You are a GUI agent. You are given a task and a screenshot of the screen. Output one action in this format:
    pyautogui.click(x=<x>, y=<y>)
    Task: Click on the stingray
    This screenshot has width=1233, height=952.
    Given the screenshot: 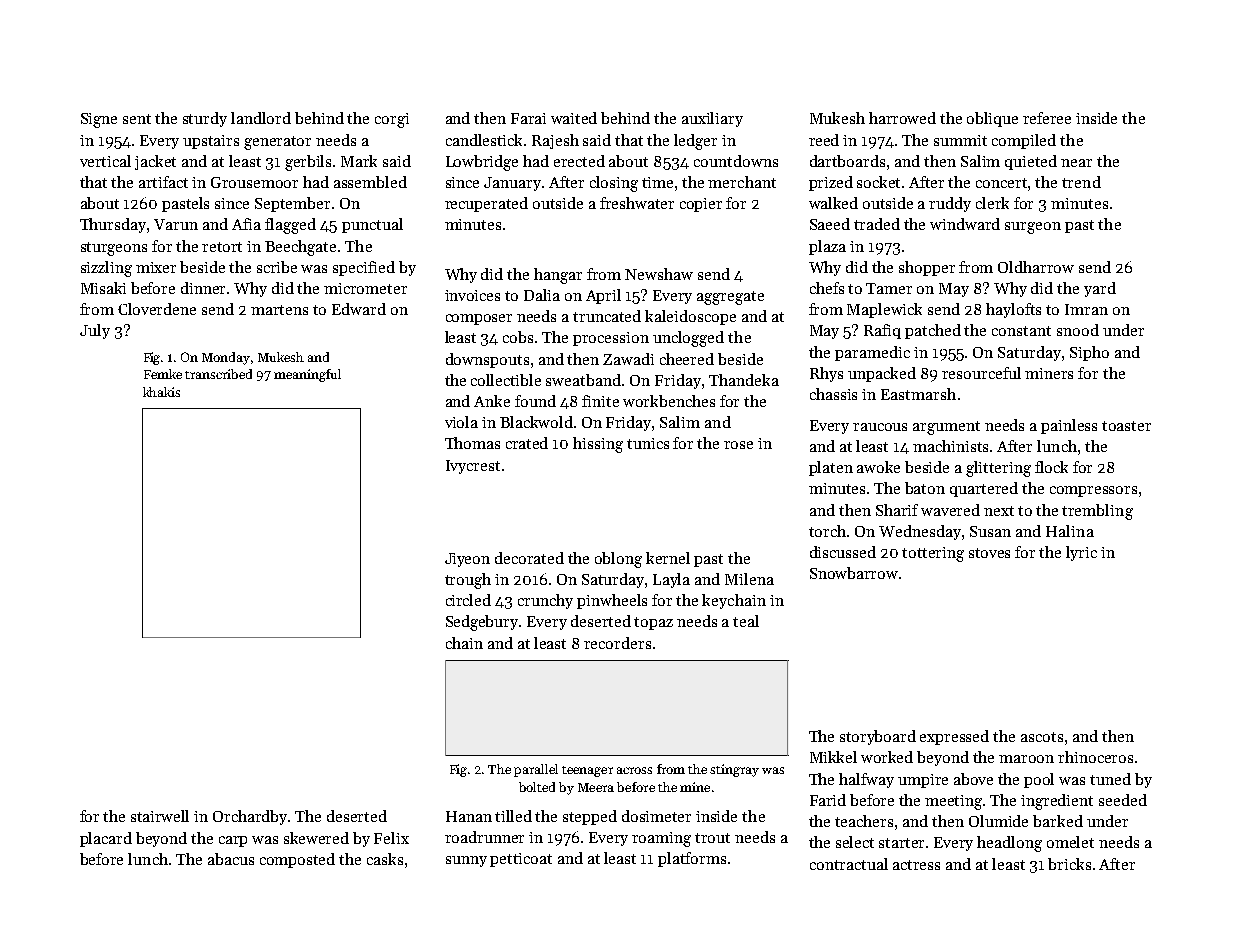 What is the action you would take?
    pyautogui.click(x=734, y=770)
